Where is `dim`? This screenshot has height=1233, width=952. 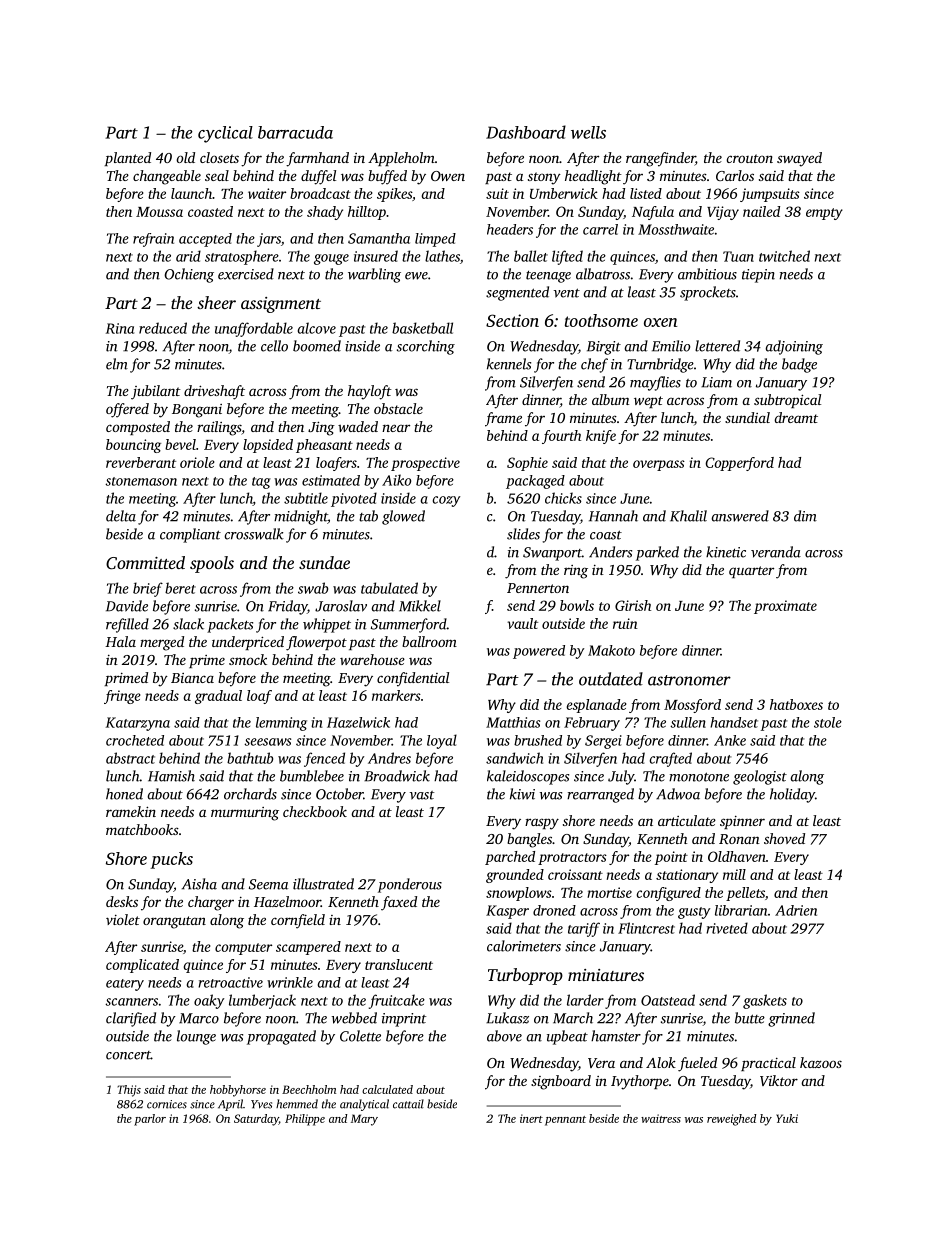 dim is located at coordinates (805, 516).
